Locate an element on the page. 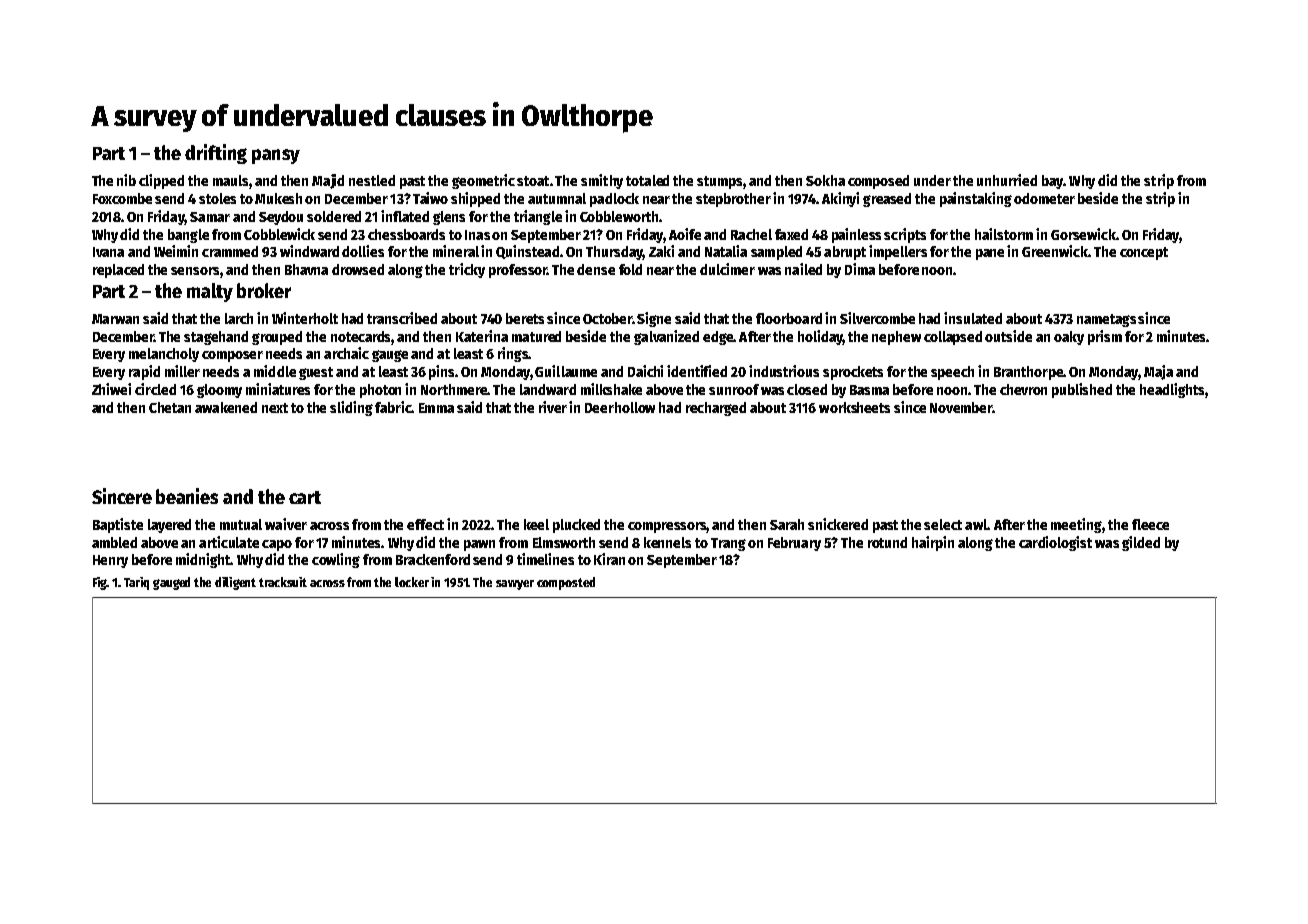 This image has height=924, width=1308. prism is located at coordinates (1105, 337).
